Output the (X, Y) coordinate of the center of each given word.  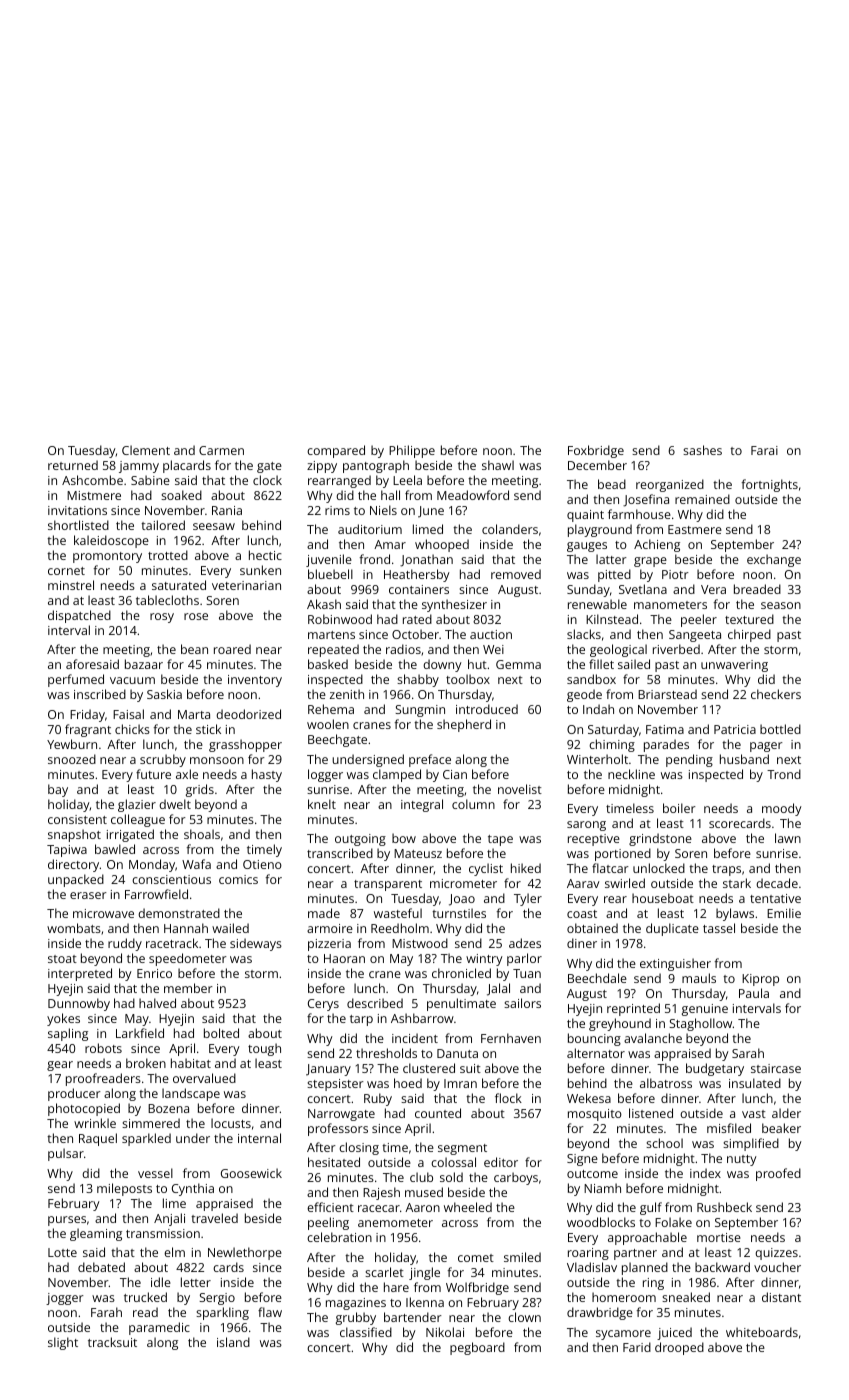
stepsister (335, 1085)
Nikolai (445, 1332)
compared (336, 451)
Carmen (221, 450)
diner (582, 943)
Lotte (62, 1252)
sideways (256, 944)
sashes (702, 450)
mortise (719, 1237)
